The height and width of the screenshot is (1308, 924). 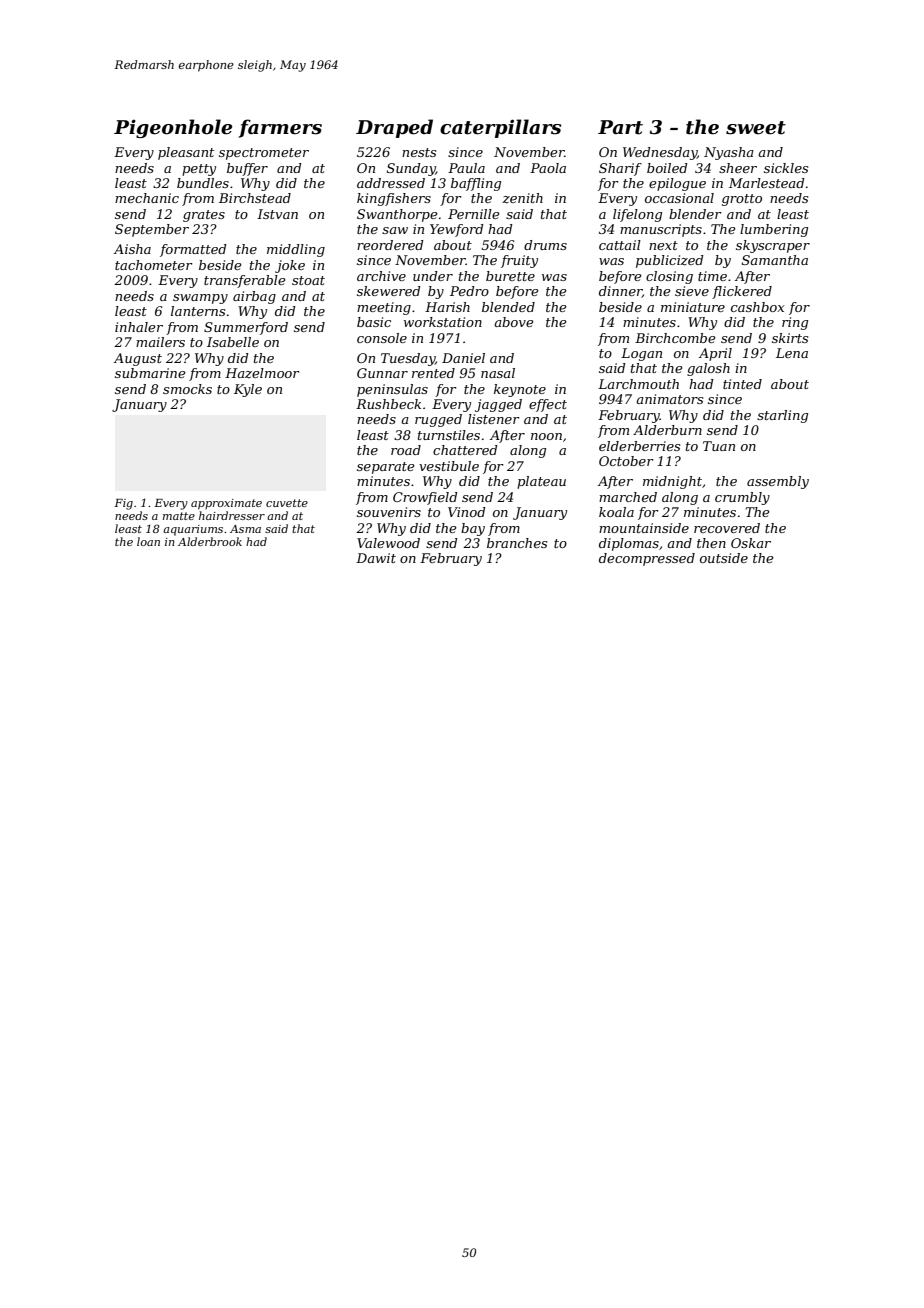 What do you see at coordinates (246, 328) in the screenshot?
I see `Summerford` at bounding box center [246, 328].
